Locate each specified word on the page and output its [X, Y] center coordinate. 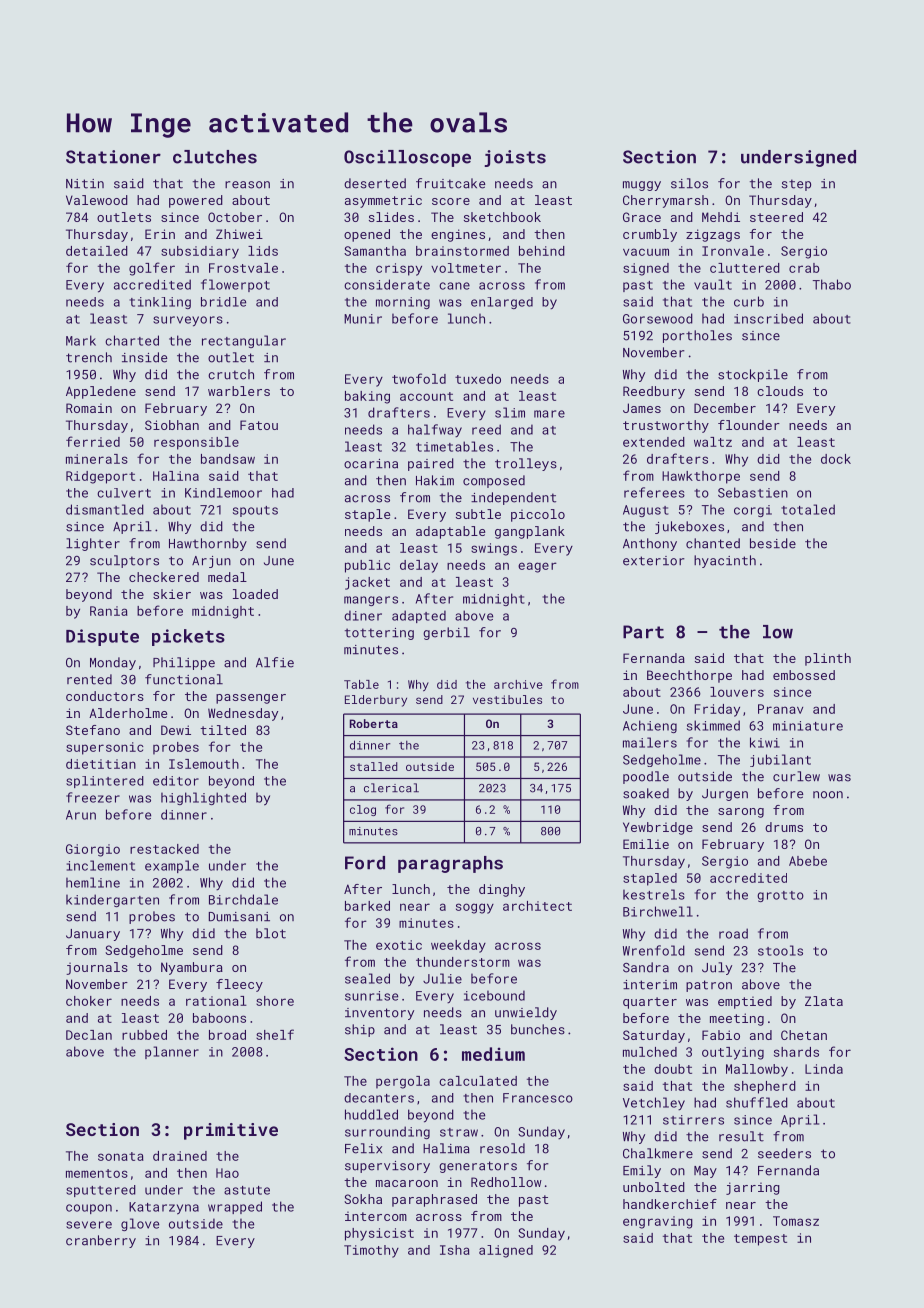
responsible [196, 443]
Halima [446, 1148]
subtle [478, 514]
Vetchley [654, 1103]
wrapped [235, 1207]
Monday [113, 663]
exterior [654, 561]
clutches [215, 157]
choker [89, 1001]
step [796, 185]
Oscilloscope [407, 158]
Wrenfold [654, 950]
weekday [458, 946]
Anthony [650, 544]
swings [494, 549]
